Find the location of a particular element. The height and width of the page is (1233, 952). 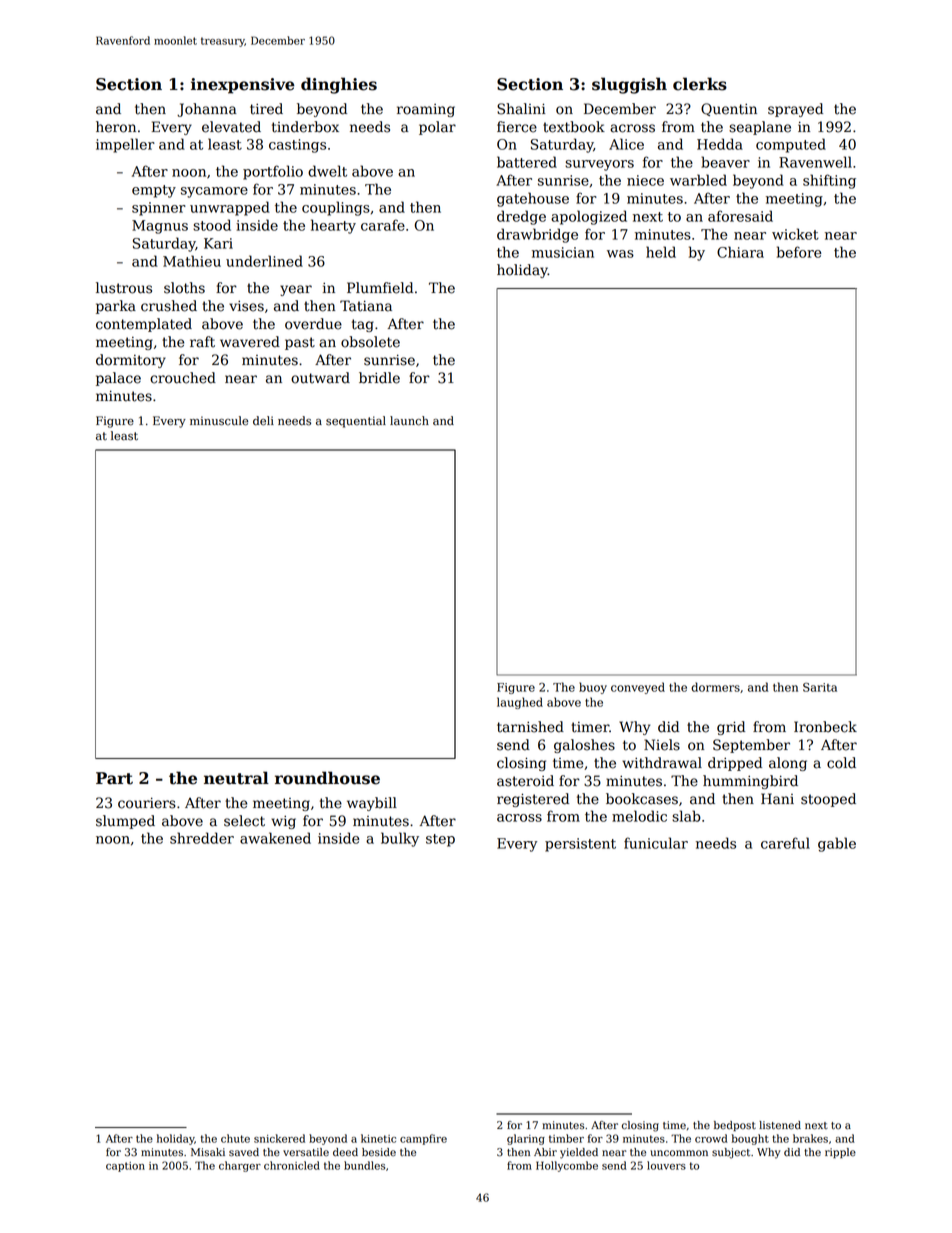

select is located at coordinates (244, 821).
